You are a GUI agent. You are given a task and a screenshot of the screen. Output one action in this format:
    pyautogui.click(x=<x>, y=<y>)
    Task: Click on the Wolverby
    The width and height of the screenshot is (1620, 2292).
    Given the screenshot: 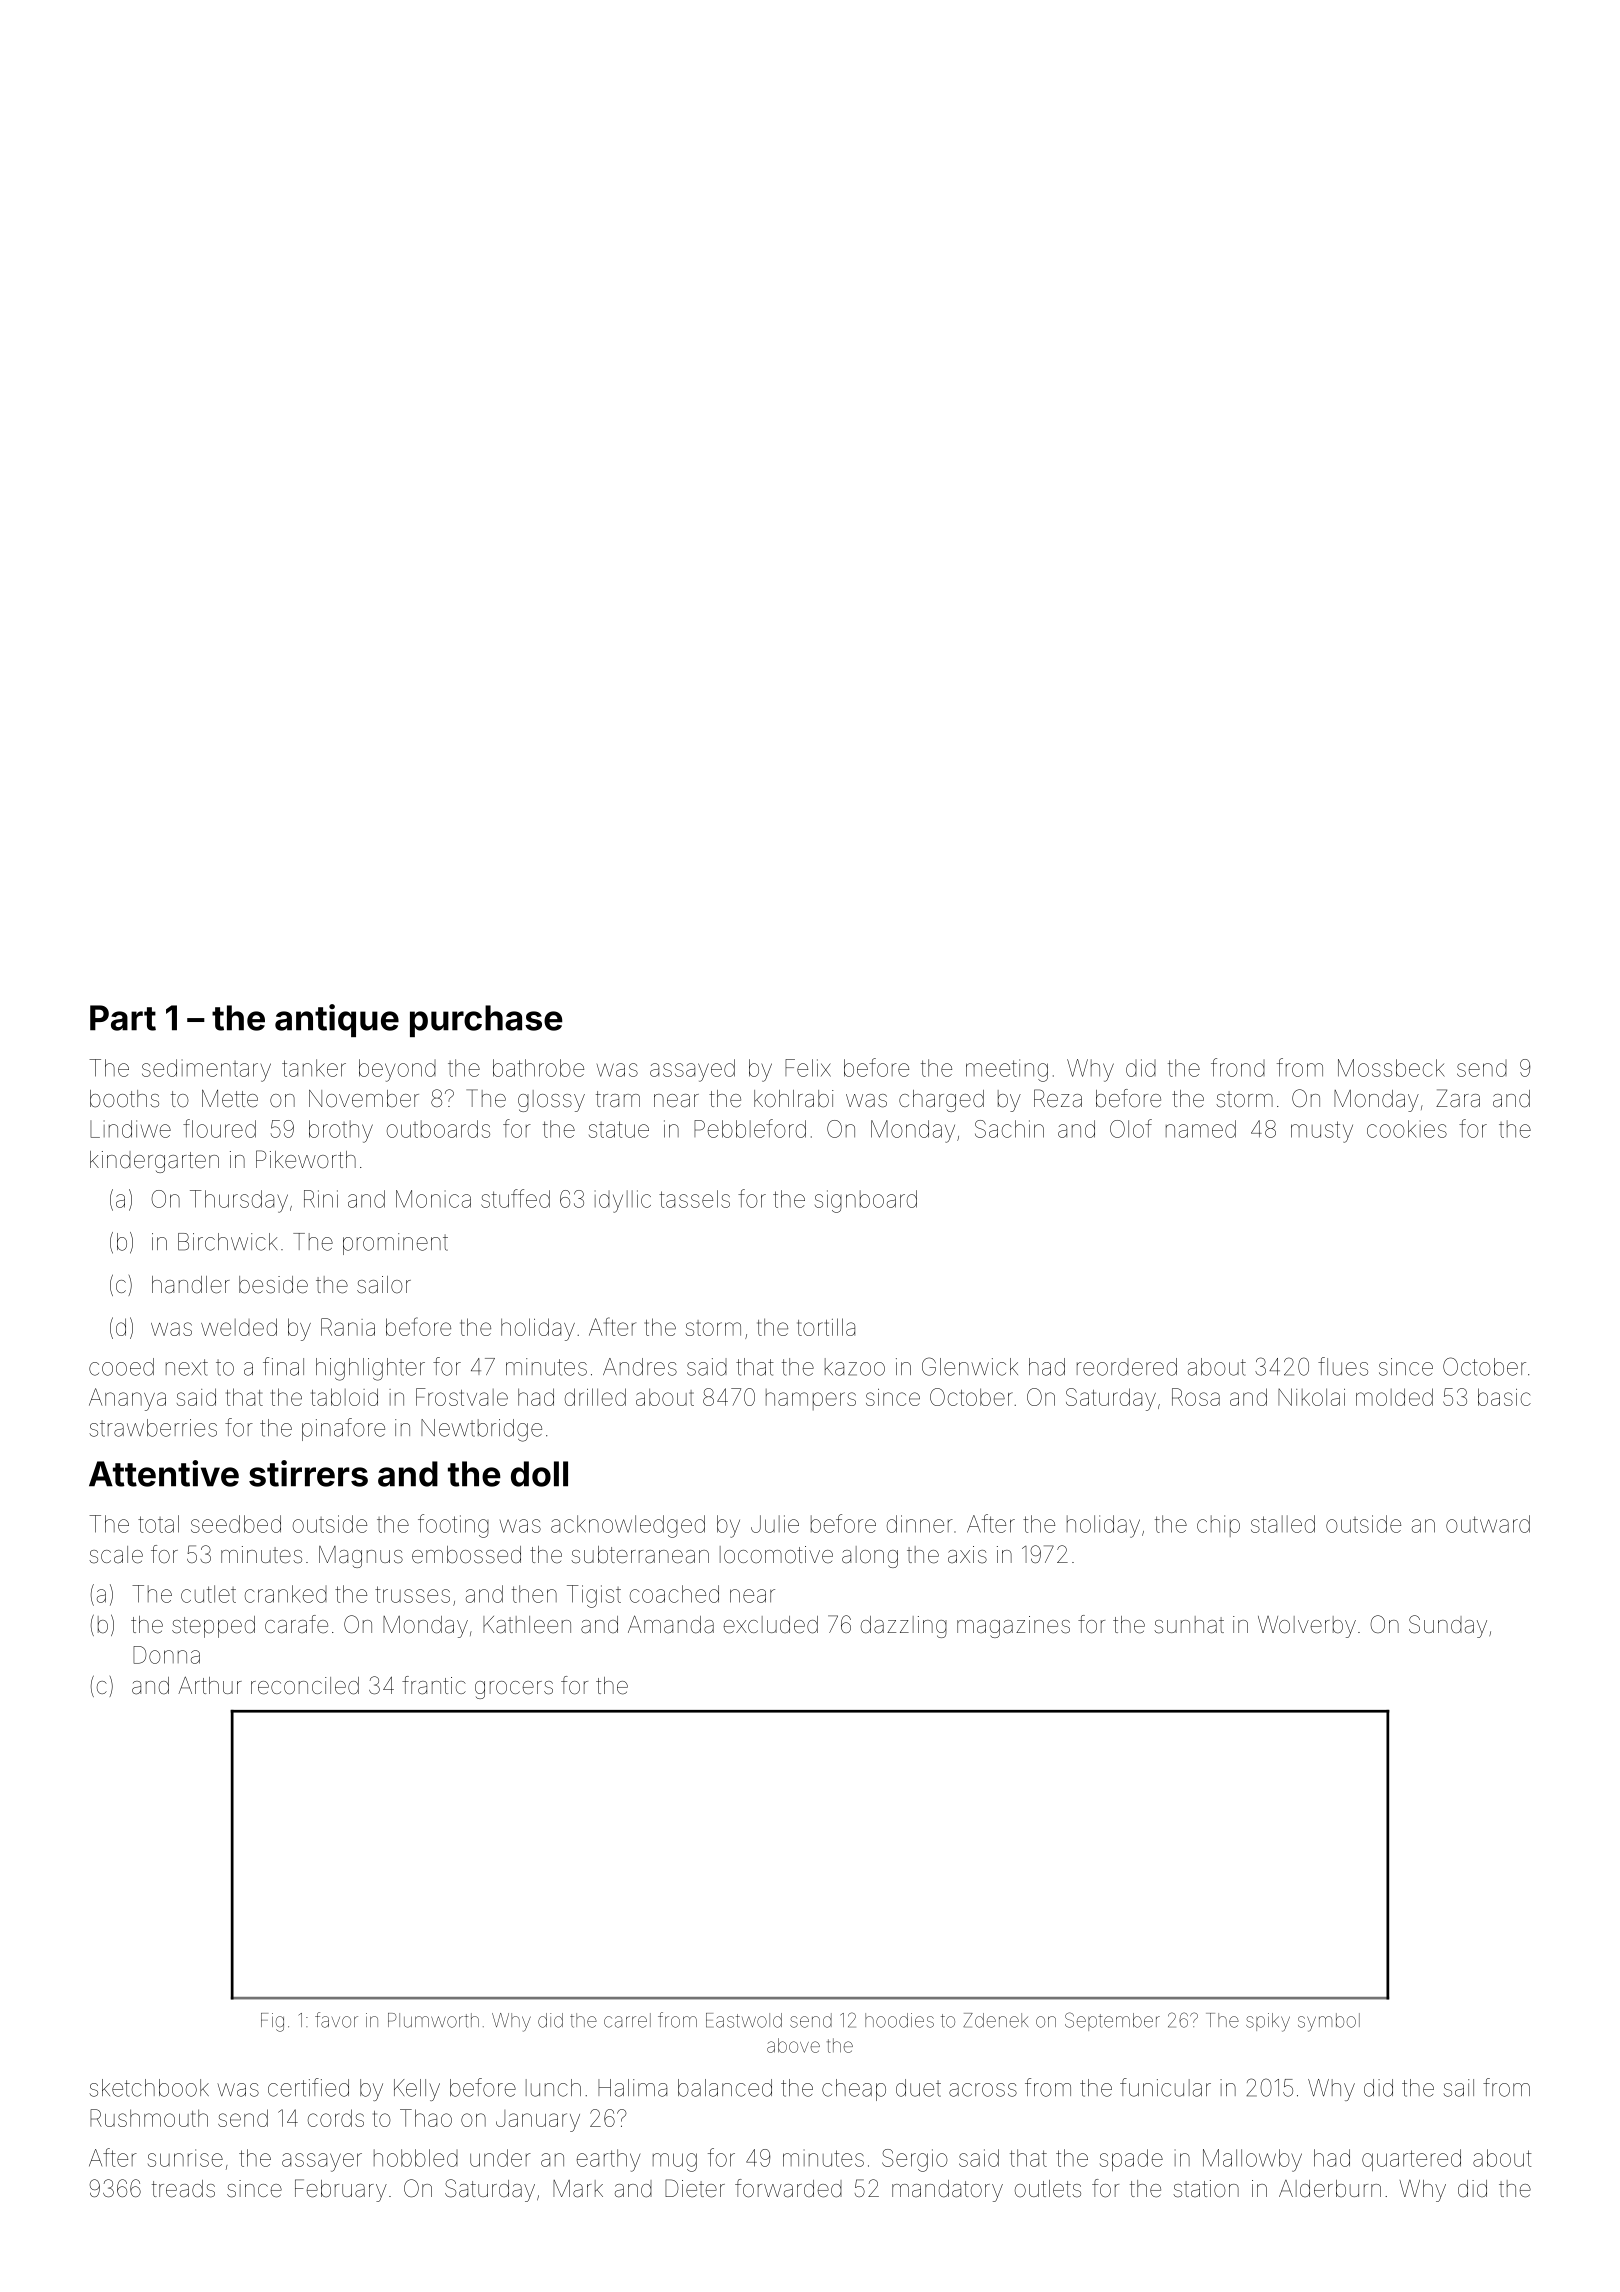 What is the action you would take?
    pyautogui.click(x=1307, y=1627)
